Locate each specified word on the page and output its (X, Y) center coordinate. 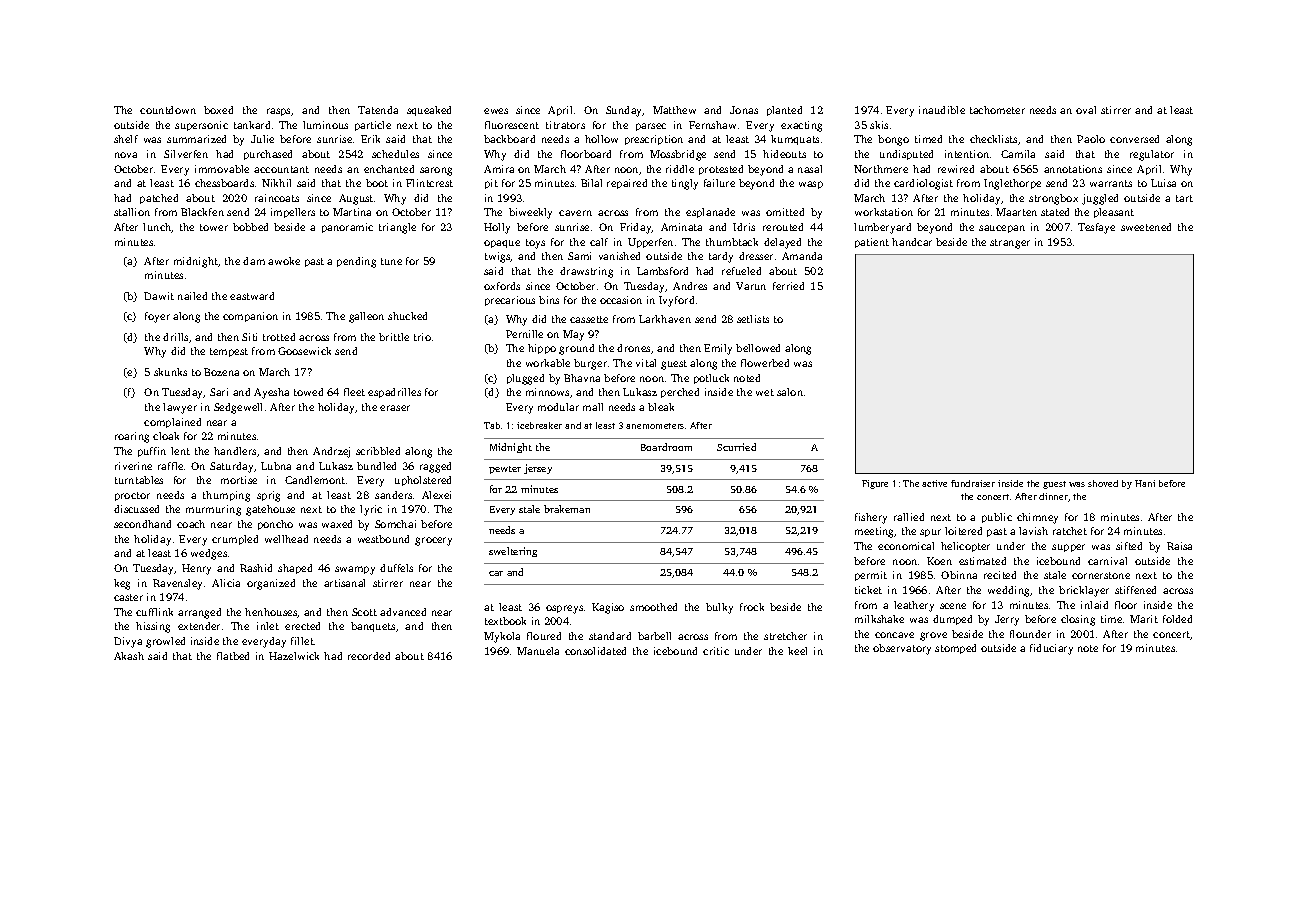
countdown (168, 110)
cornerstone (1101, 575)
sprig (268, 496)
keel (797, 651)
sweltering (513, 552)
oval (1086, 110)
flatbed (233, 656)
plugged (525, 379)
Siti (249, 337)
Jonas (744, 110)
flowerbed (765, 363)
